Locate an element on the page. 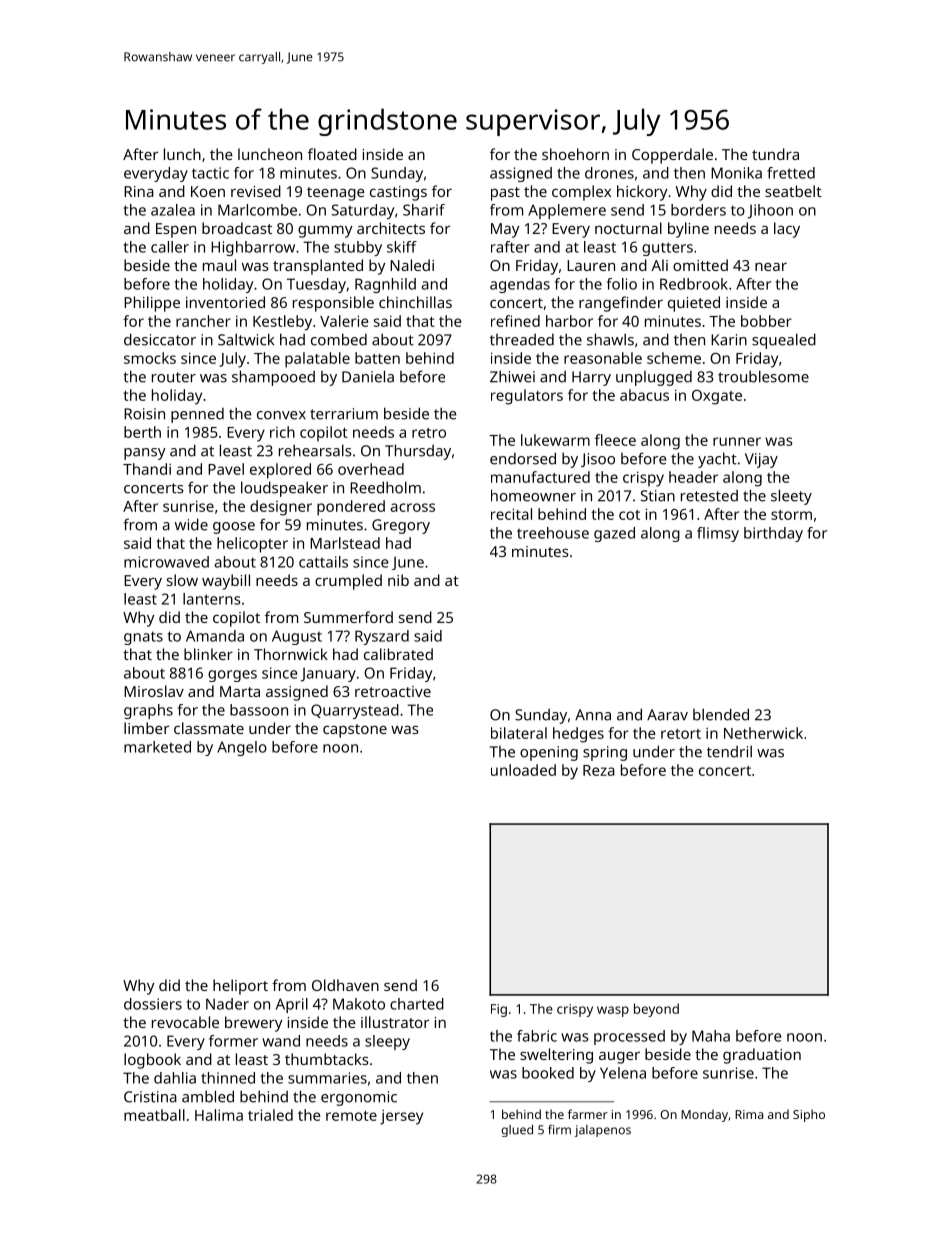 This document has height=1233, width=952. April is located at coordinates (292, 1005).
